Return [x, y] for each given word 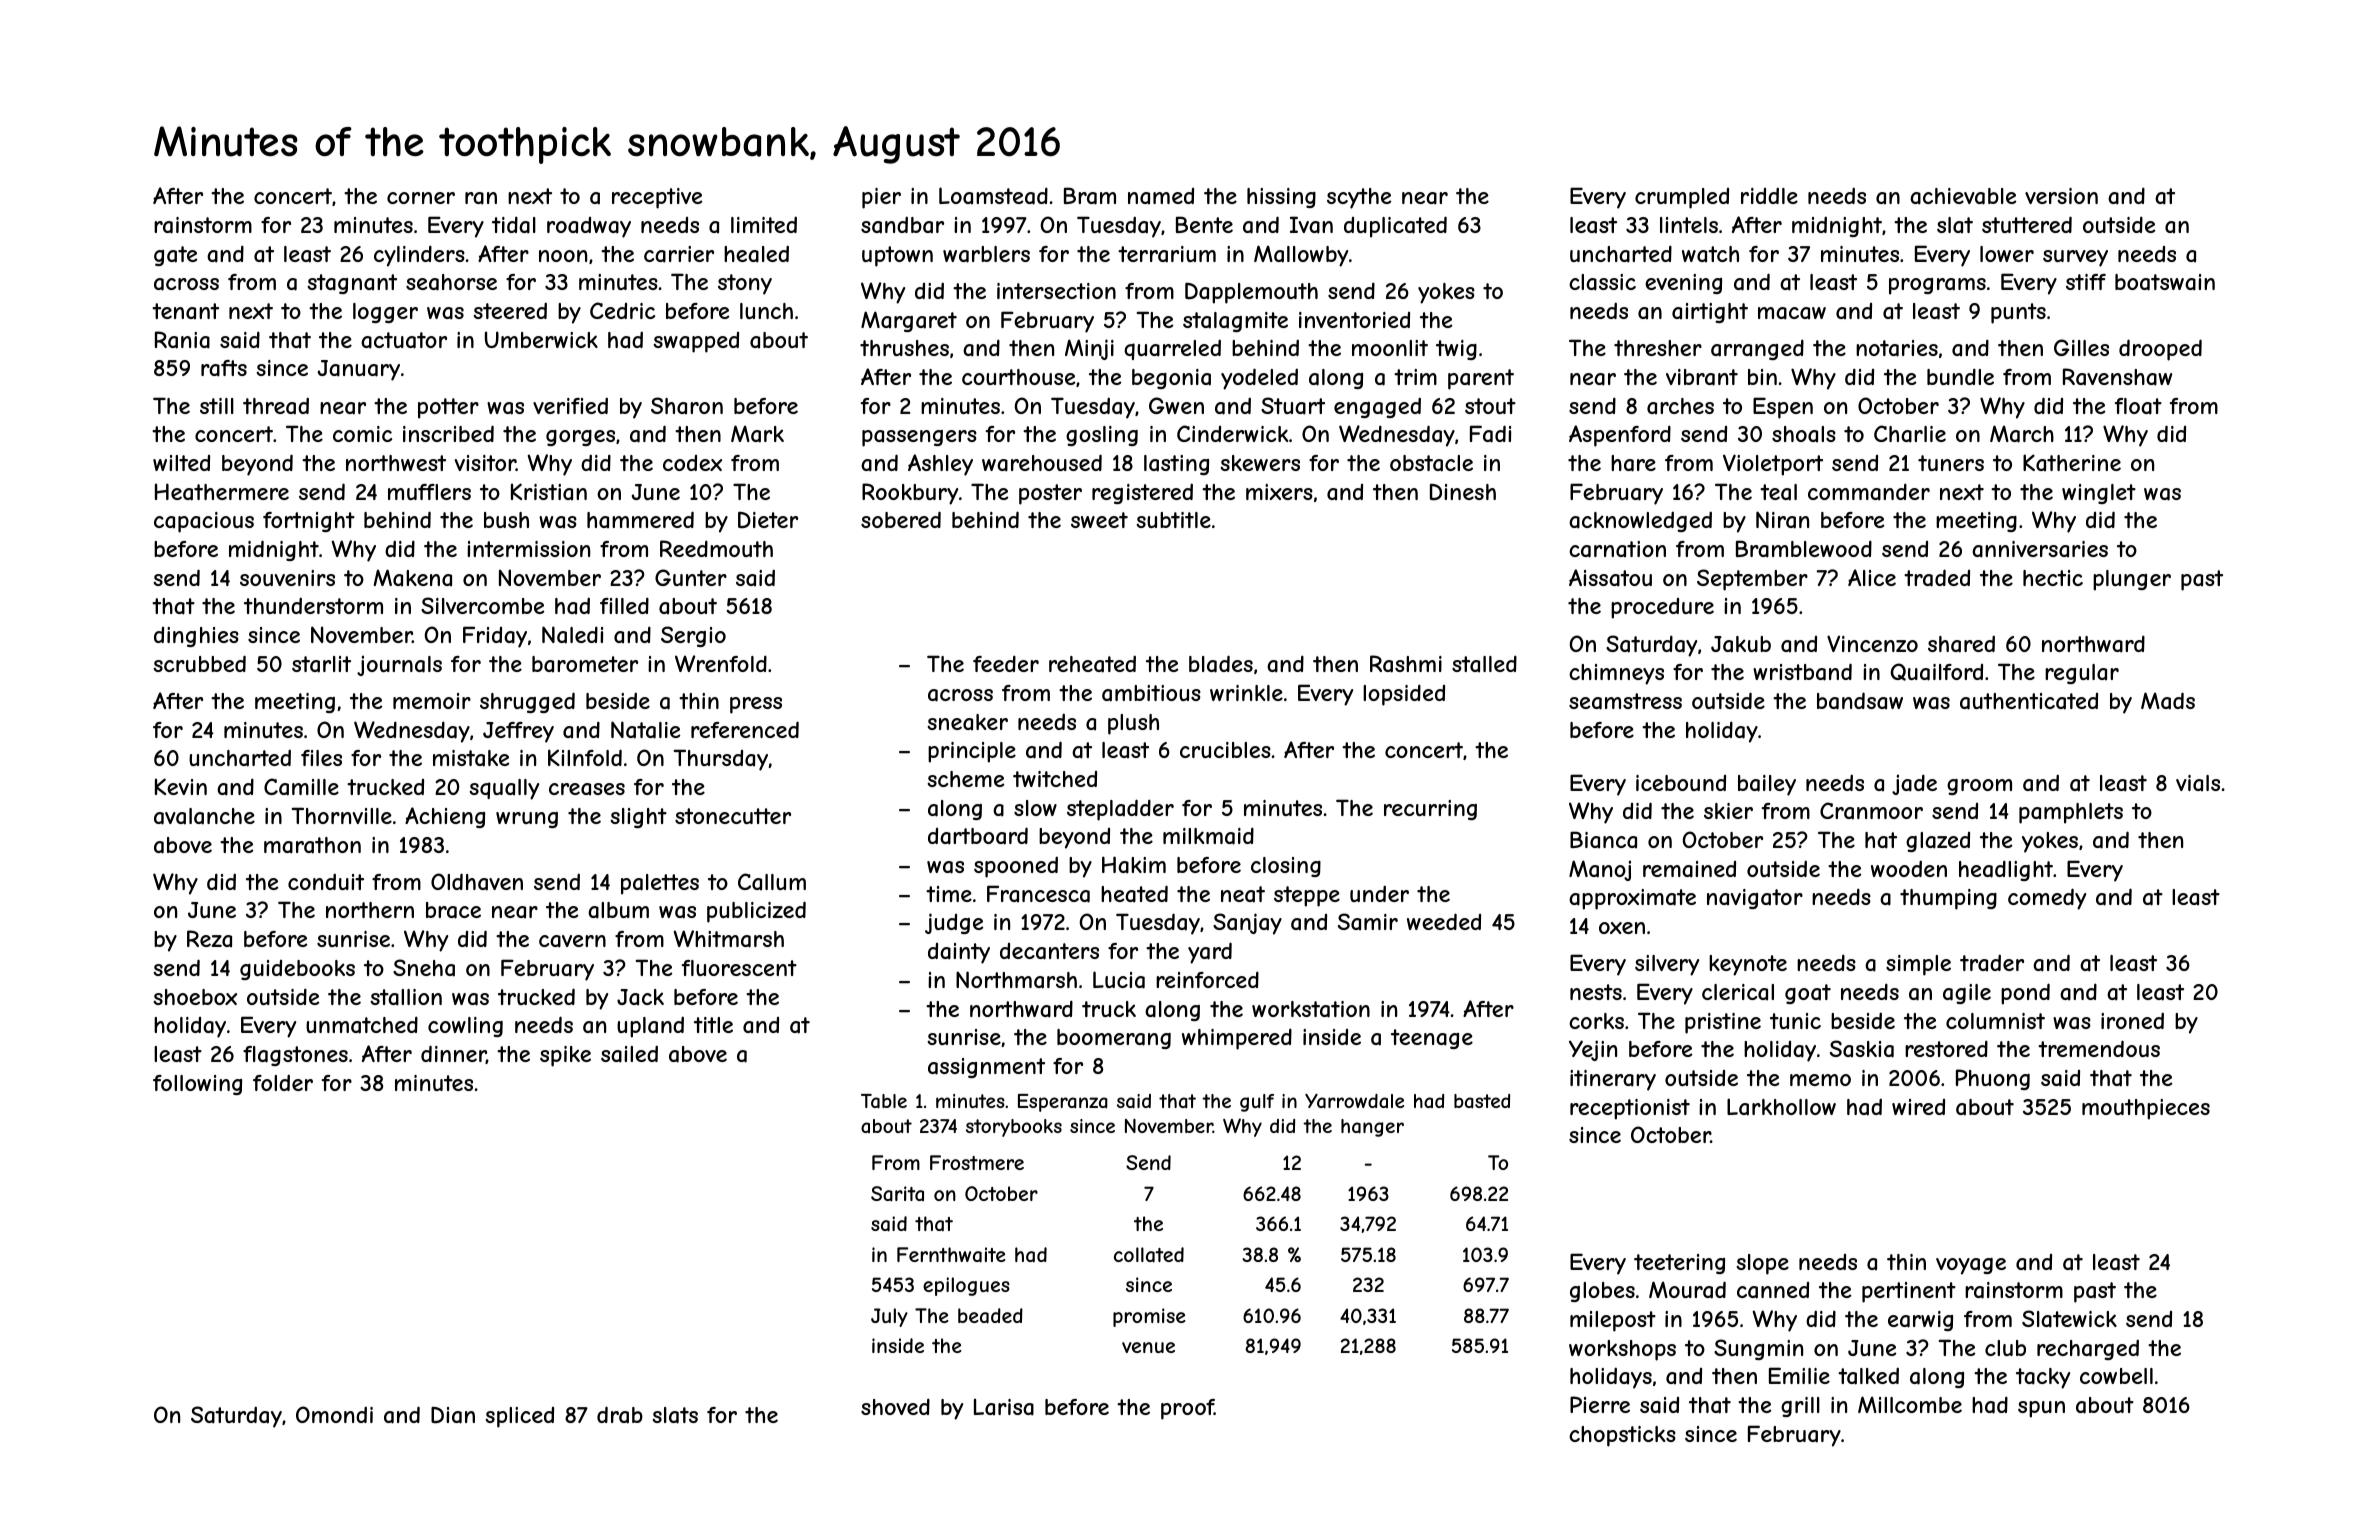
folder [283, 1082]
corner [421, 198]
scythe [1359, 198]
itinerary [1613, 1080]
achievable [1963, 196]
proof [1187, 1409]
